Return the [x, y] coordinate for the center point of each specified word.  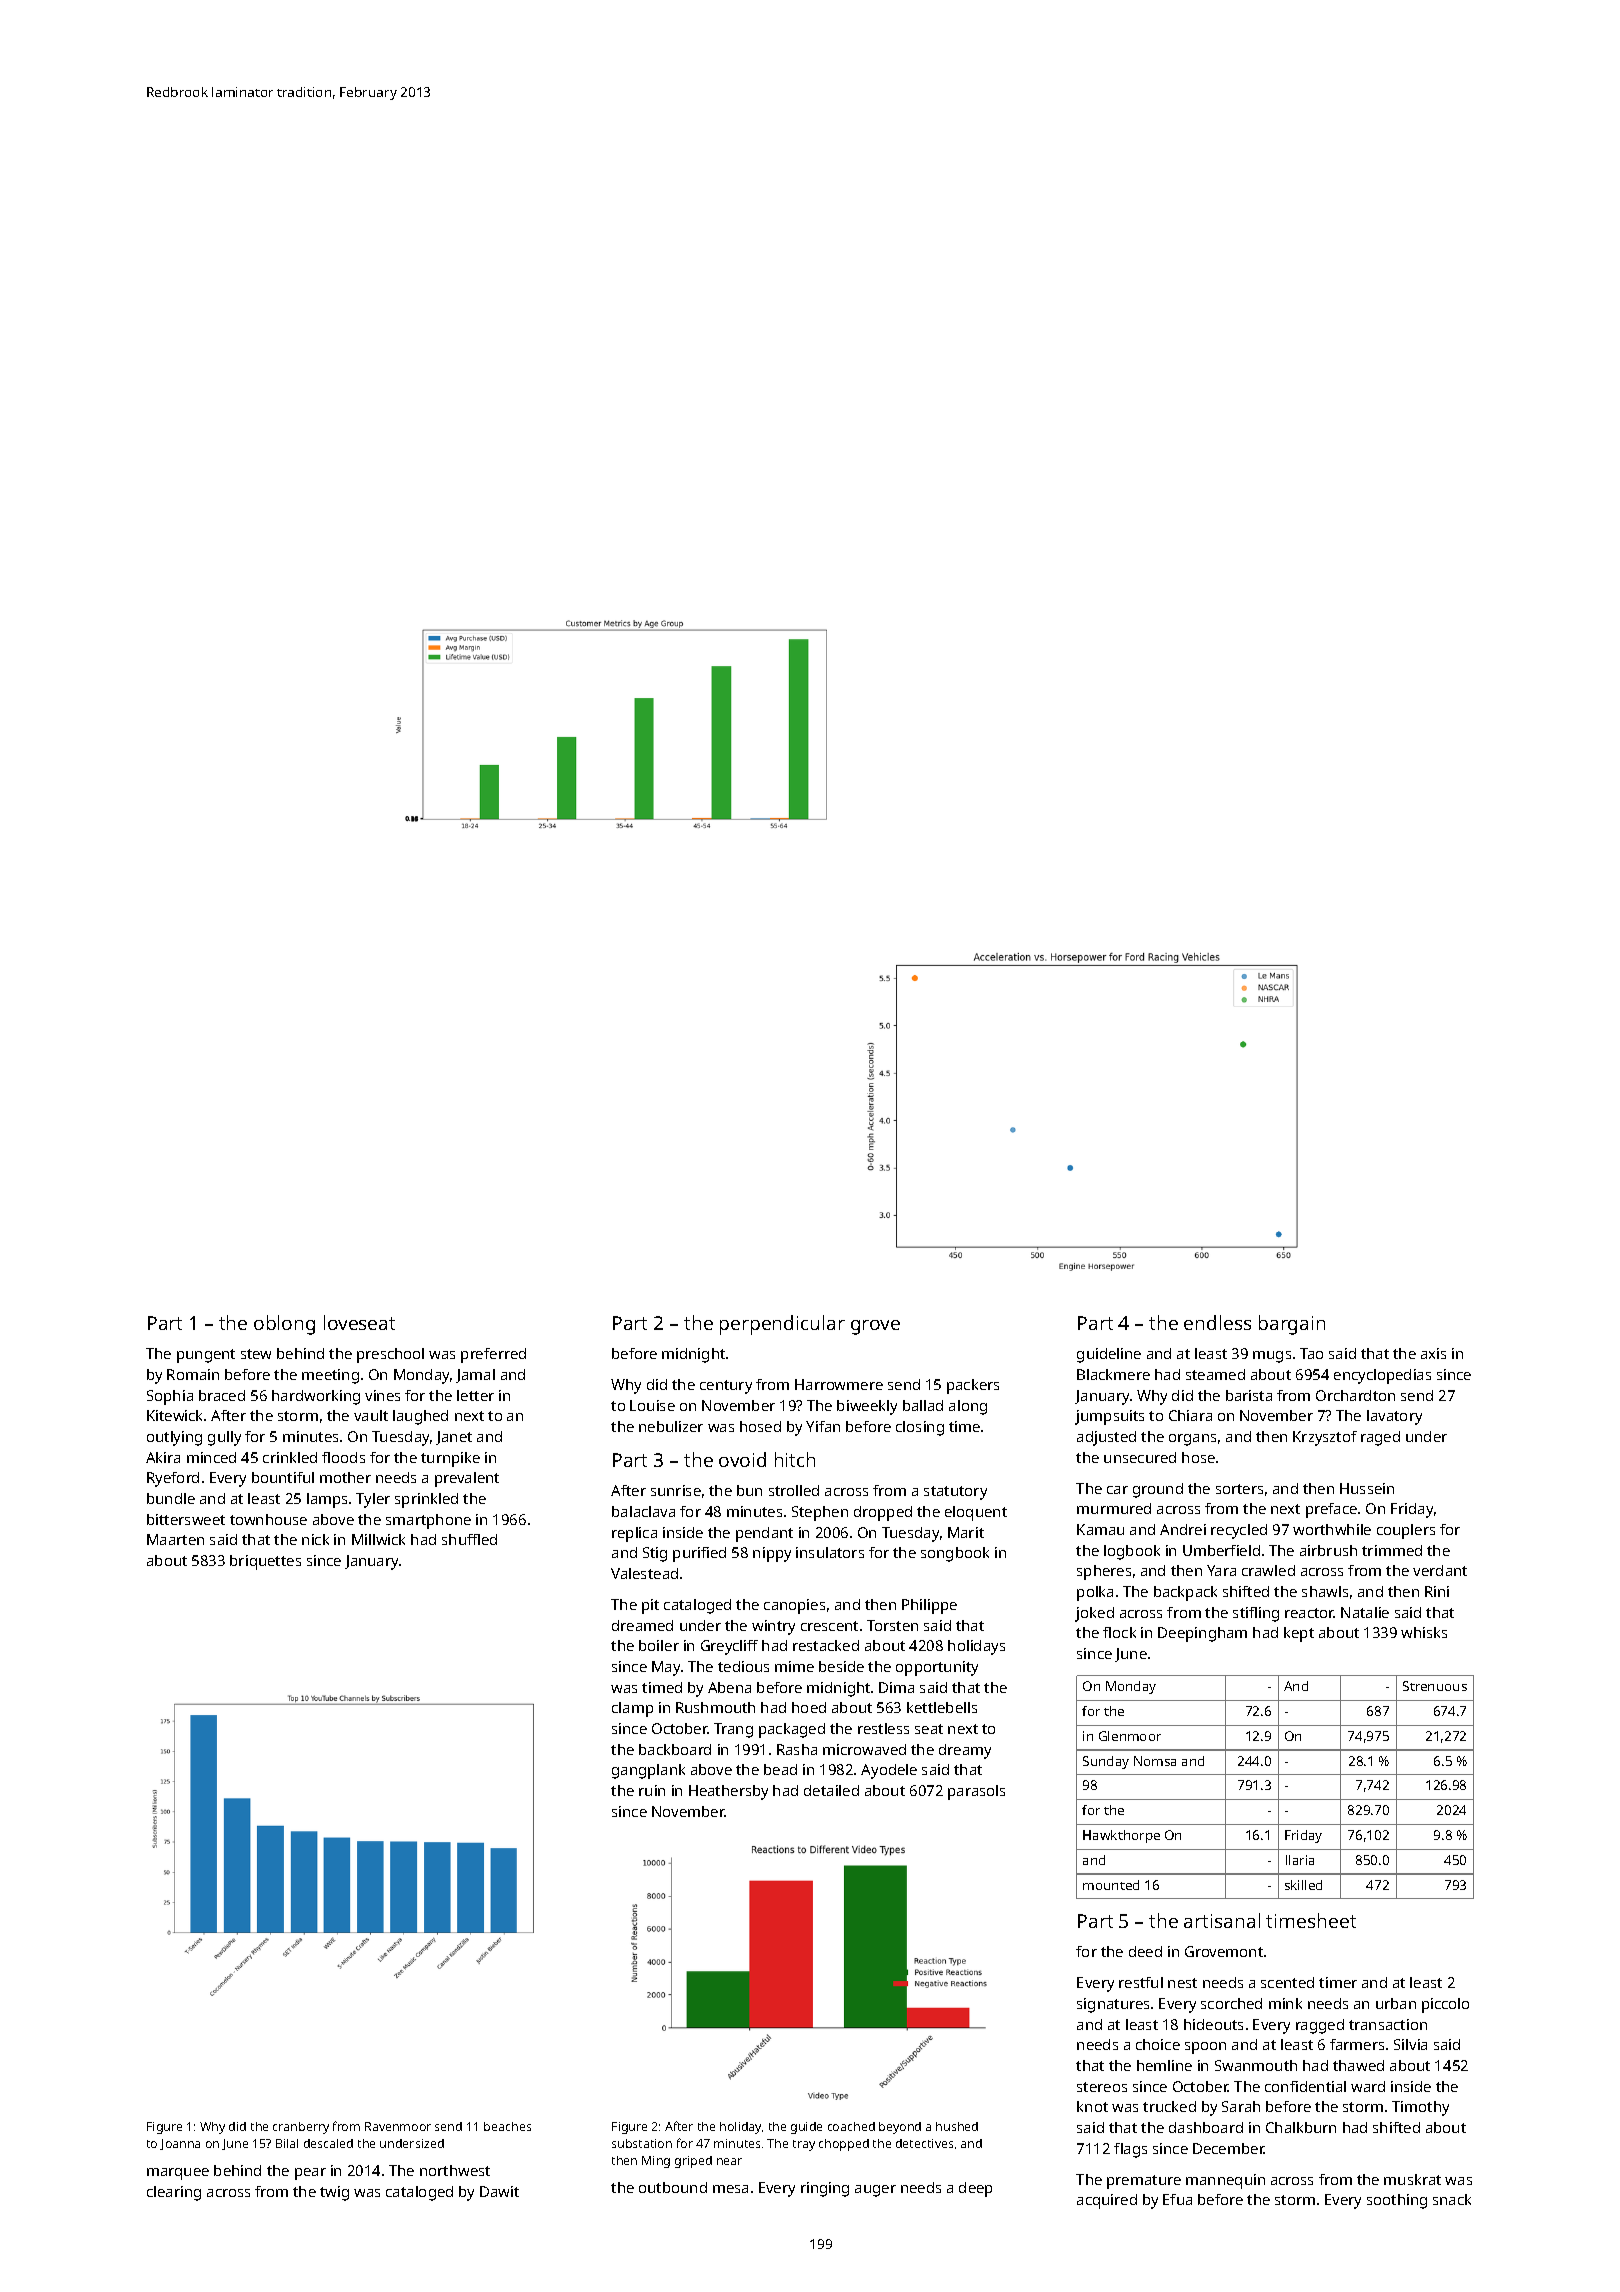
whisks [1424, 1632]
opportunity [937, 1668]
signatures [1113, 2005]
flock [1119, 1632]
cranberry [301, 2128]
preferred [493, 1355]
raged [1380, 1438]
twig [334, 2193]
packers [973, 1386]
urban [1396, 2003]
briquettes [265, 1562]
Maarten [175, 1539]
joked [1094, 1614]
